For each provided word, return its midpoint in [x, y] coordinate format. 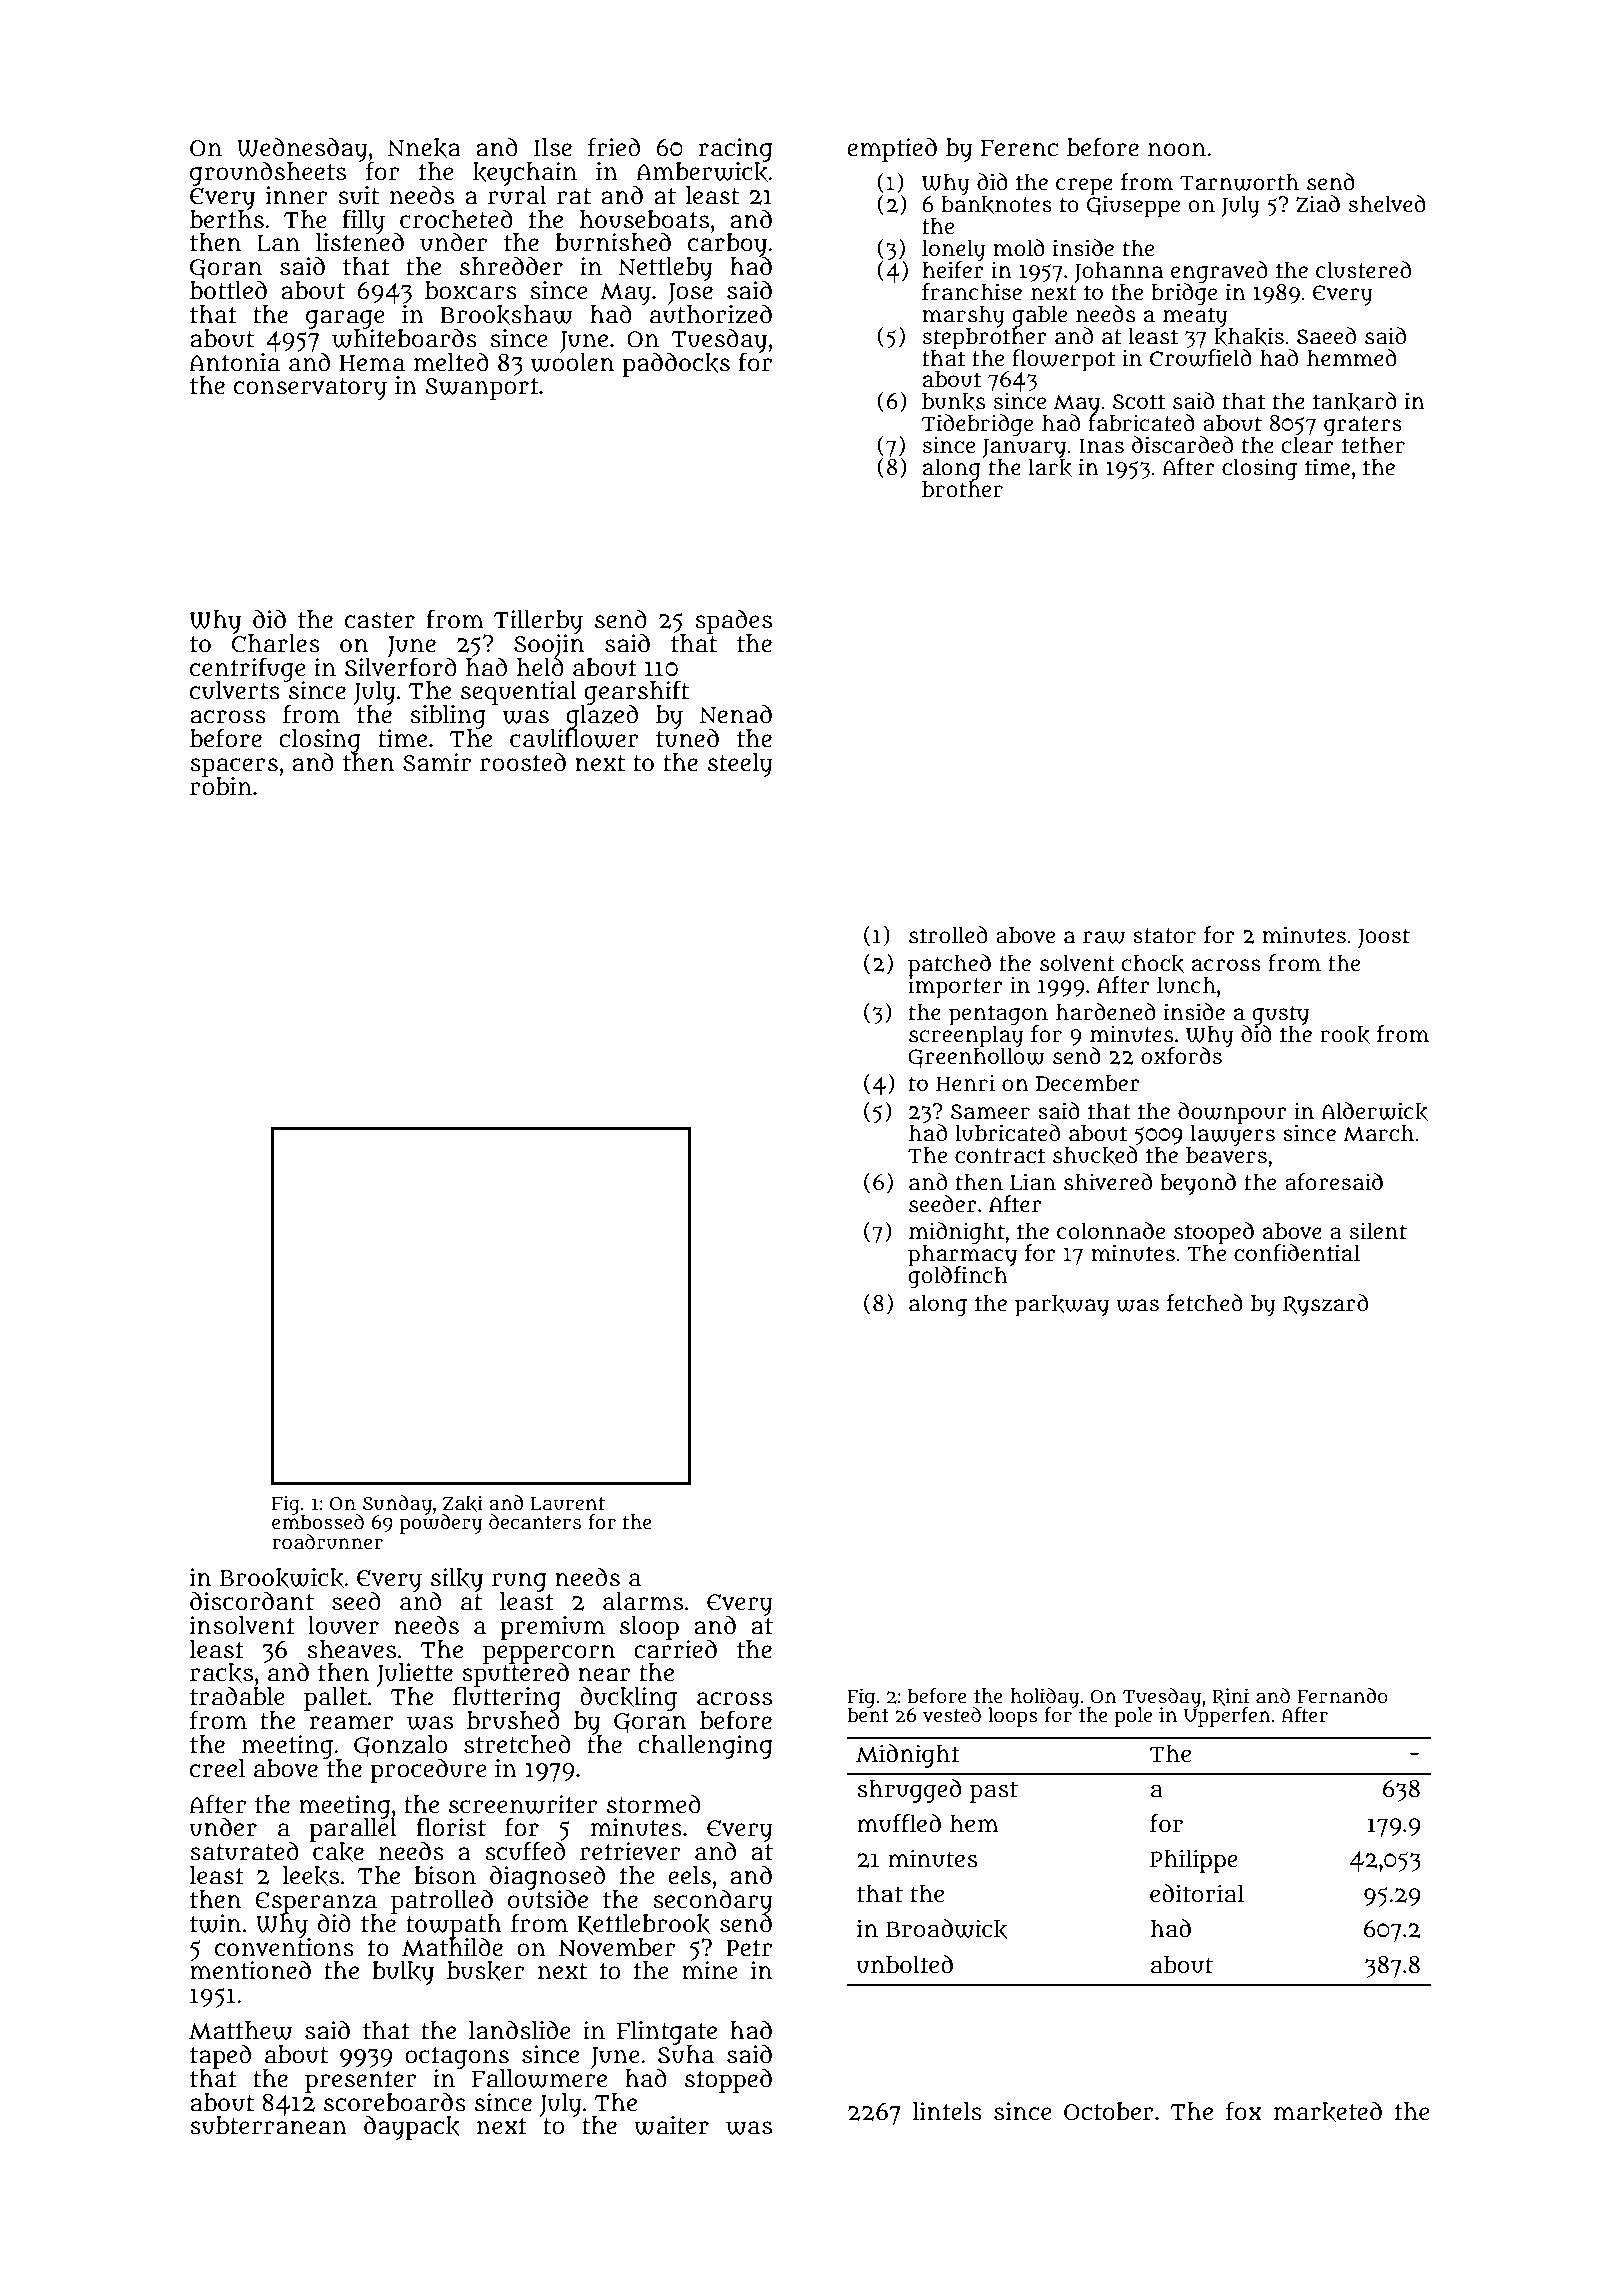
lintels [947, 2111]
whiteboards [404, 338]
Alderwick [1374, 1111]
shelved [1387, 204]
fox [1244, 2111]
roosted [523, 762]
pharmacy [962, 1255]
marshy [963, 316]
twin [215, 1923]
